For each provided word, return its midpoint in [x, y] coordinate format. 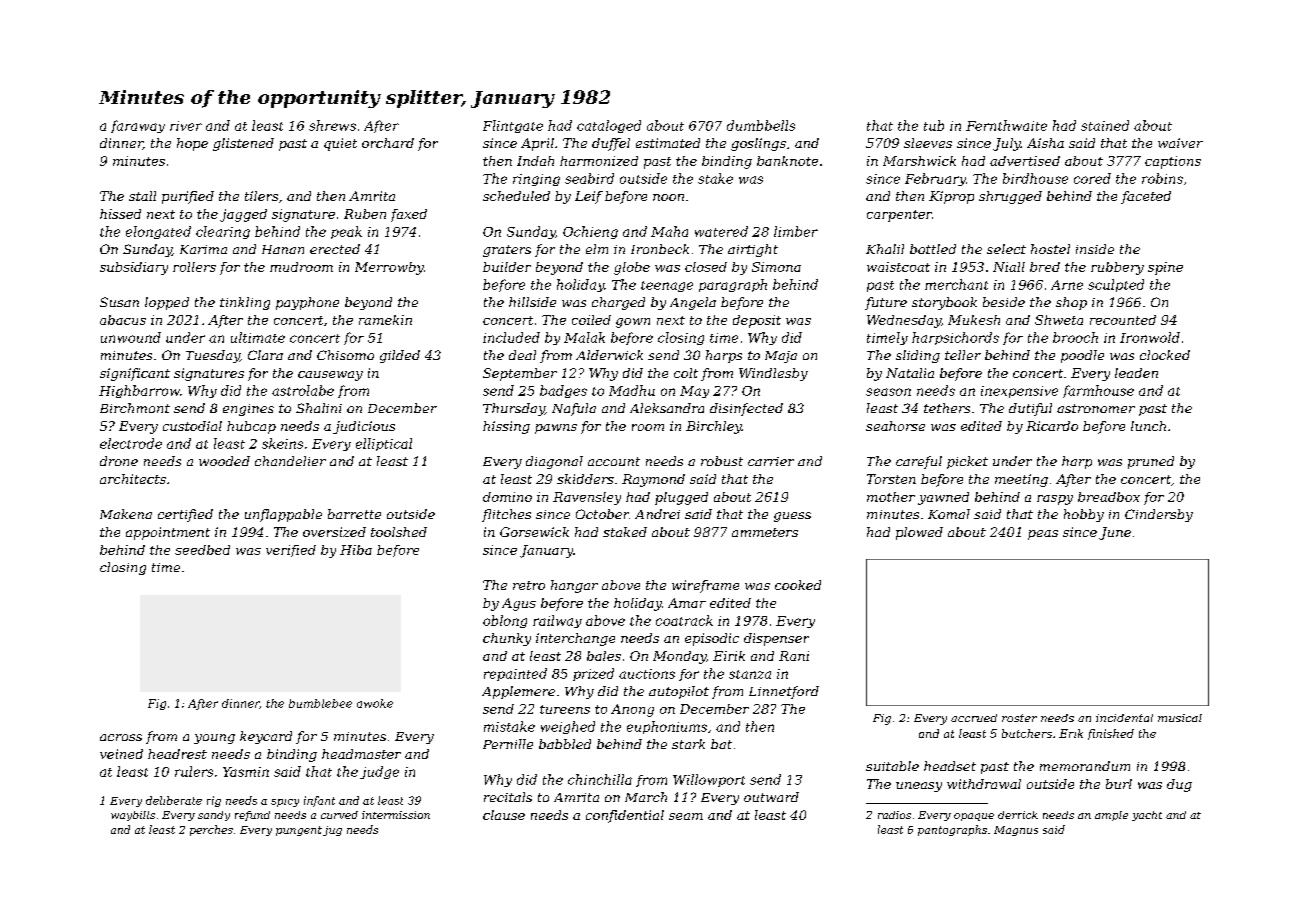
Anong [632, 710]
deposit [757, 321]
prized [593, 674]
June [1115, 533]
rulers [194, 771]
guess [792, 517]
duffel [611, 144]
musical [1180, 718]
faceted [1146, 197]
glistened [243, 144]
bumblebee [320, 703]
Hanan [283, 249]
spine [1165, 268]
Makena [126, 514]
